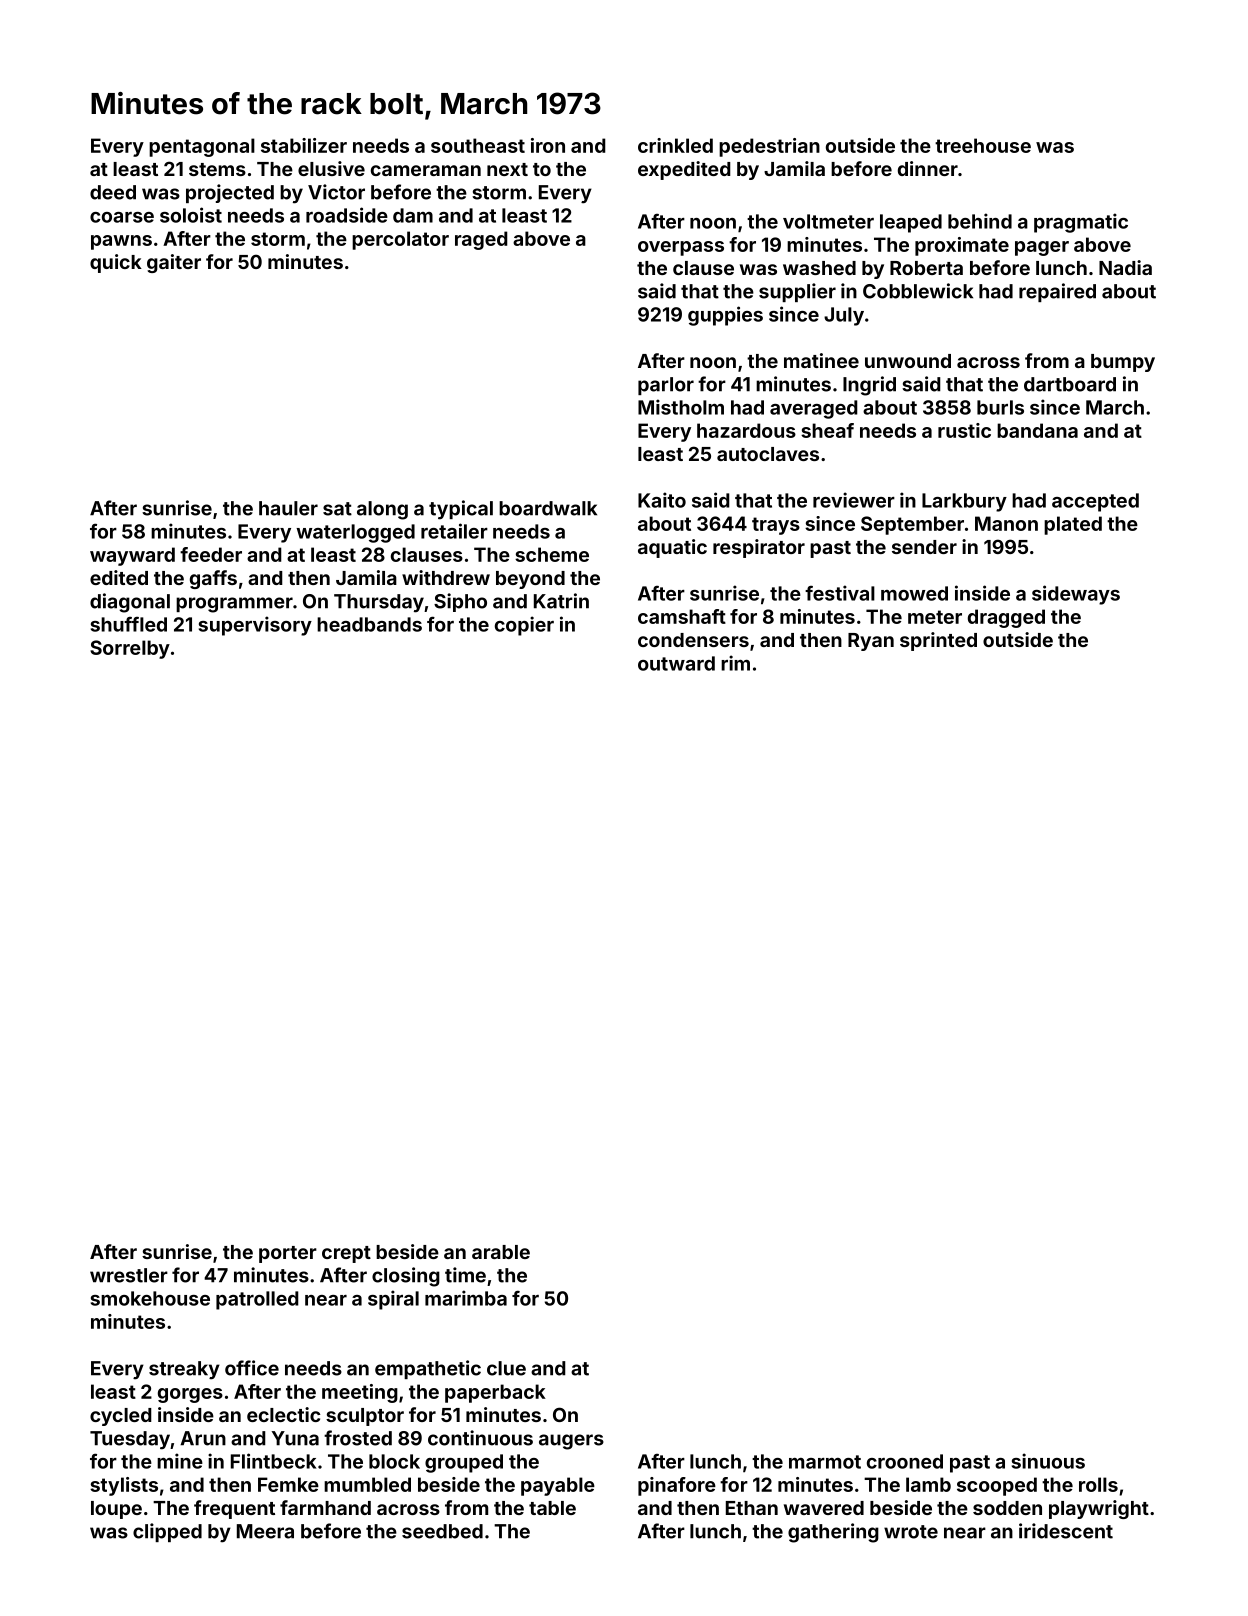 This screenshot has height=1616, width=1248. What do you see at coordinates (825, 1462) in the screenshot?
I see `marmot` at bounding box center [825, 1462].
